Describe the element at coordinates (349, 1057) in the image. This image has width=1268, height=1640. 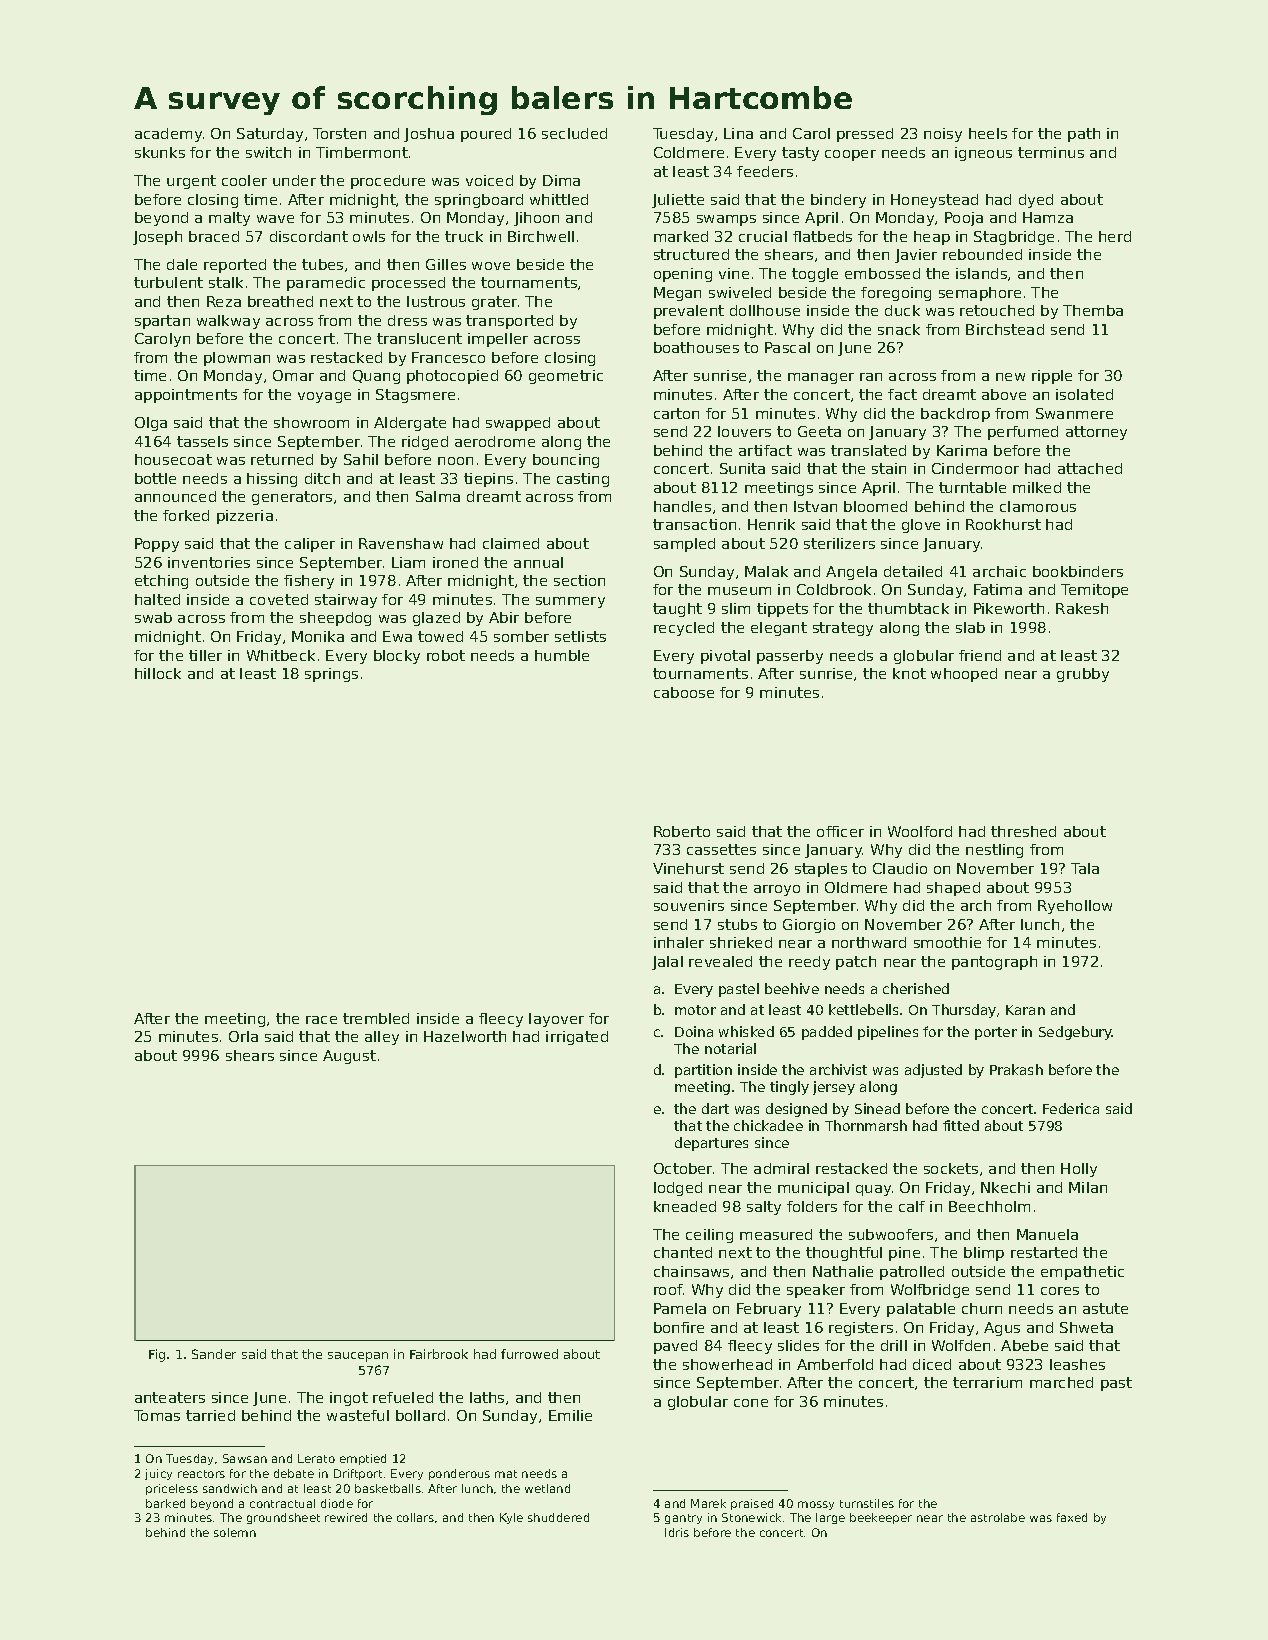
I see `August` at that location.
